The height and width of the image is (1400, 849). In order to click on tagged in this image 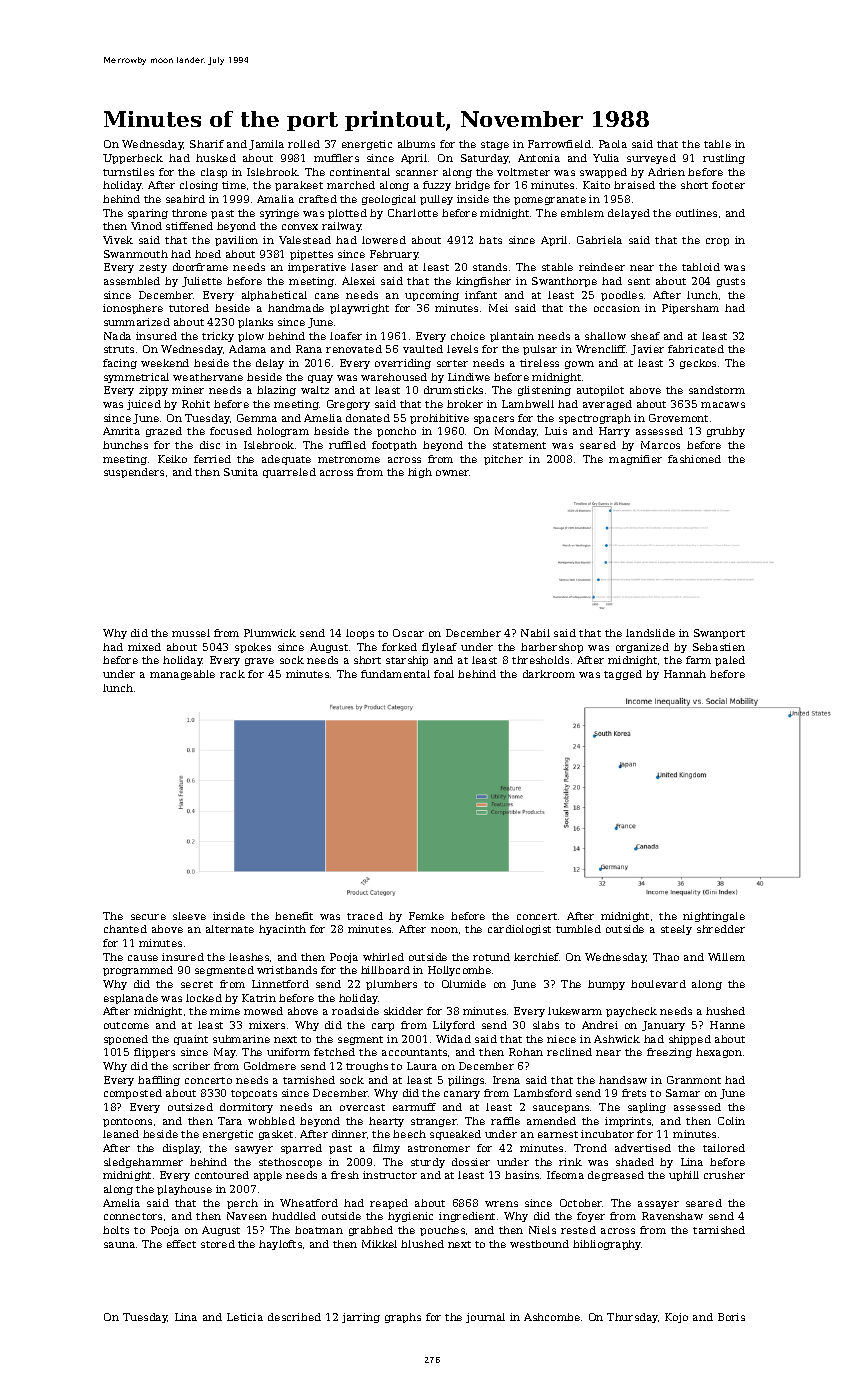, I will do `click(623, 675)`.
